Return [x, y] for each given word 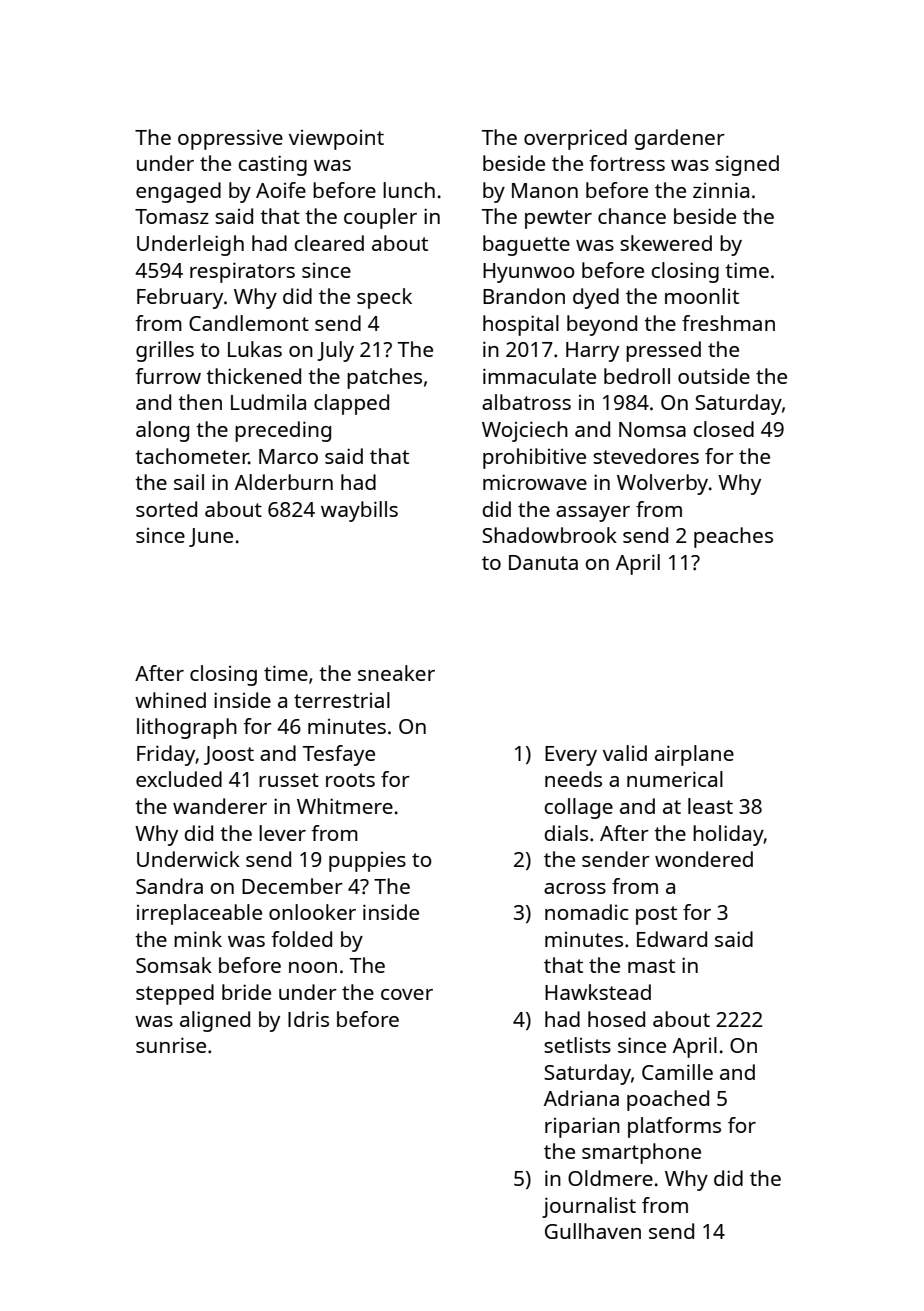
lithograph [187, 728]
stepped [175, 994]
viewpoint [336, 140]
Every [571, 756]
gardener [679, 139]
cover [407, 994]
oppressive [230, 139]
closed [723, 429]
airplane [694, 755]
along [162, 431]
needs [573, 779]
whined [170, 700]
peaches [733, 537]
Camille [677, 1072]
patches [384, 378]
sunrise [171, 1045]
